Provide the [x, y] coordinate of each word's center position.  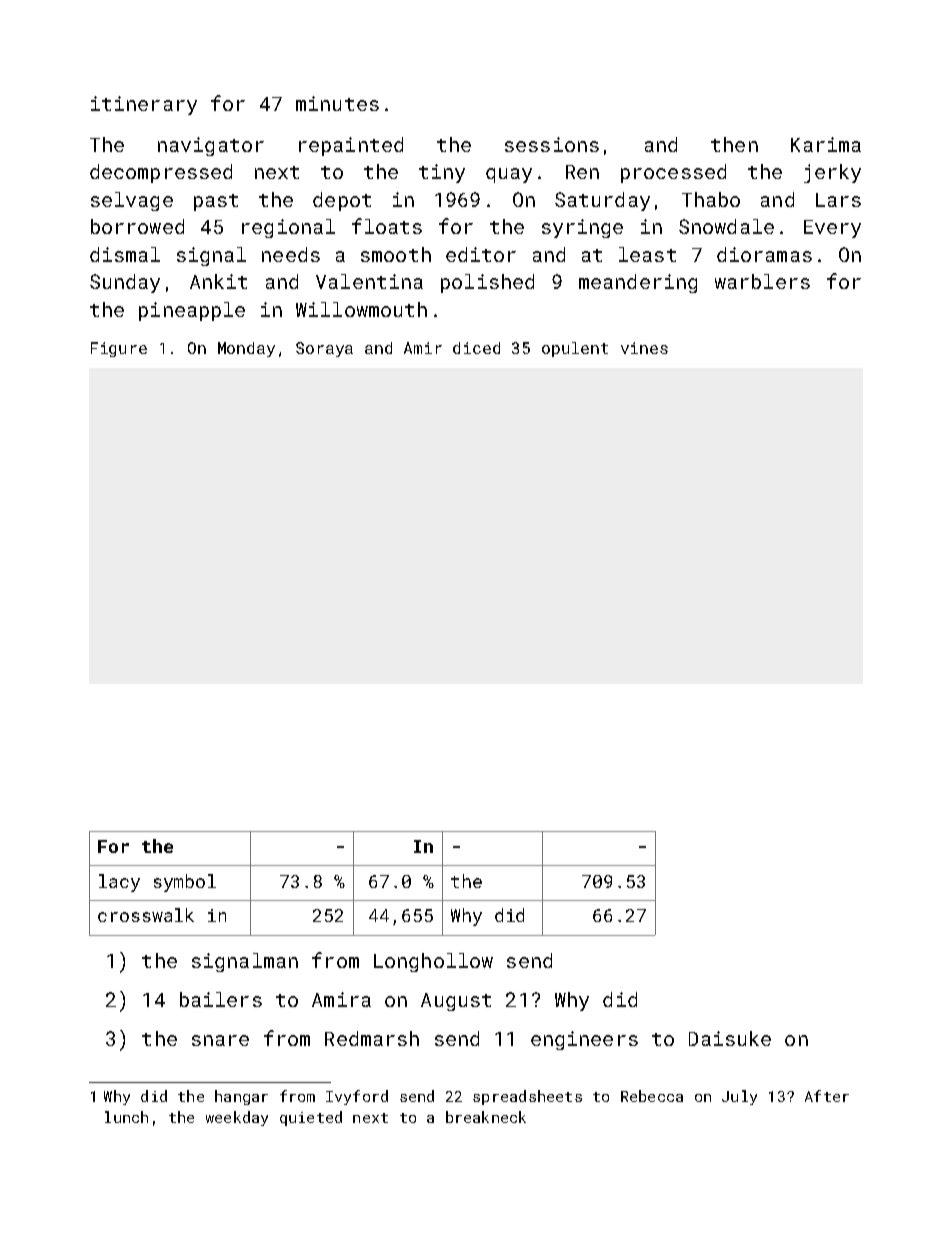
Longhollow [433, 962]
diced [476, 348]
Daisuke [730, 1038]
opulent [575, 349]
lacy [119, 883]
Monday [246, 349]
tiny [442, 173]
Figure [119, 349]
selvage [132, 201]
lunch [126, 1117]
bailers [221, 999]
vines [644, 348]
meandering [638, 283]
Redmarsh [372, 1038]
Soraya [324, 349]
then [734, 144]
